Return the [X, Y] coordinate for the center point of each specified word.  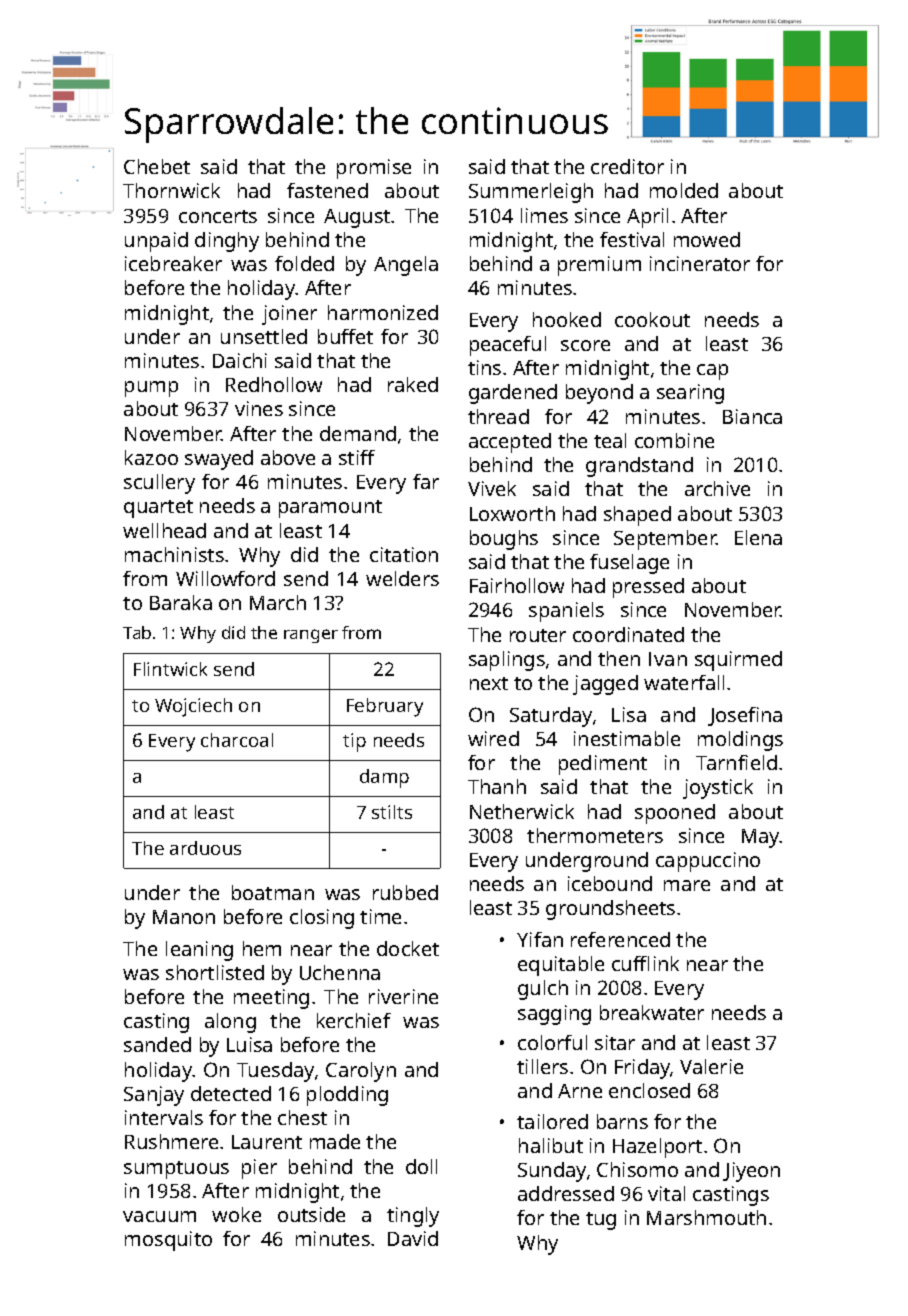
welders [402, 578]
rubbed [405, 892]
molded [684, 190]
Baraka [181, 602]
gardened [513, 394]
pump [151, 389]
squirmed [738, 661]
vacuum [159, 1216]
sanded [157, 1044]
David [413, 1238]
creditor [627, 166]
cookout [652, 319]
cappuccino [708, 862]
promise [374, 169]
